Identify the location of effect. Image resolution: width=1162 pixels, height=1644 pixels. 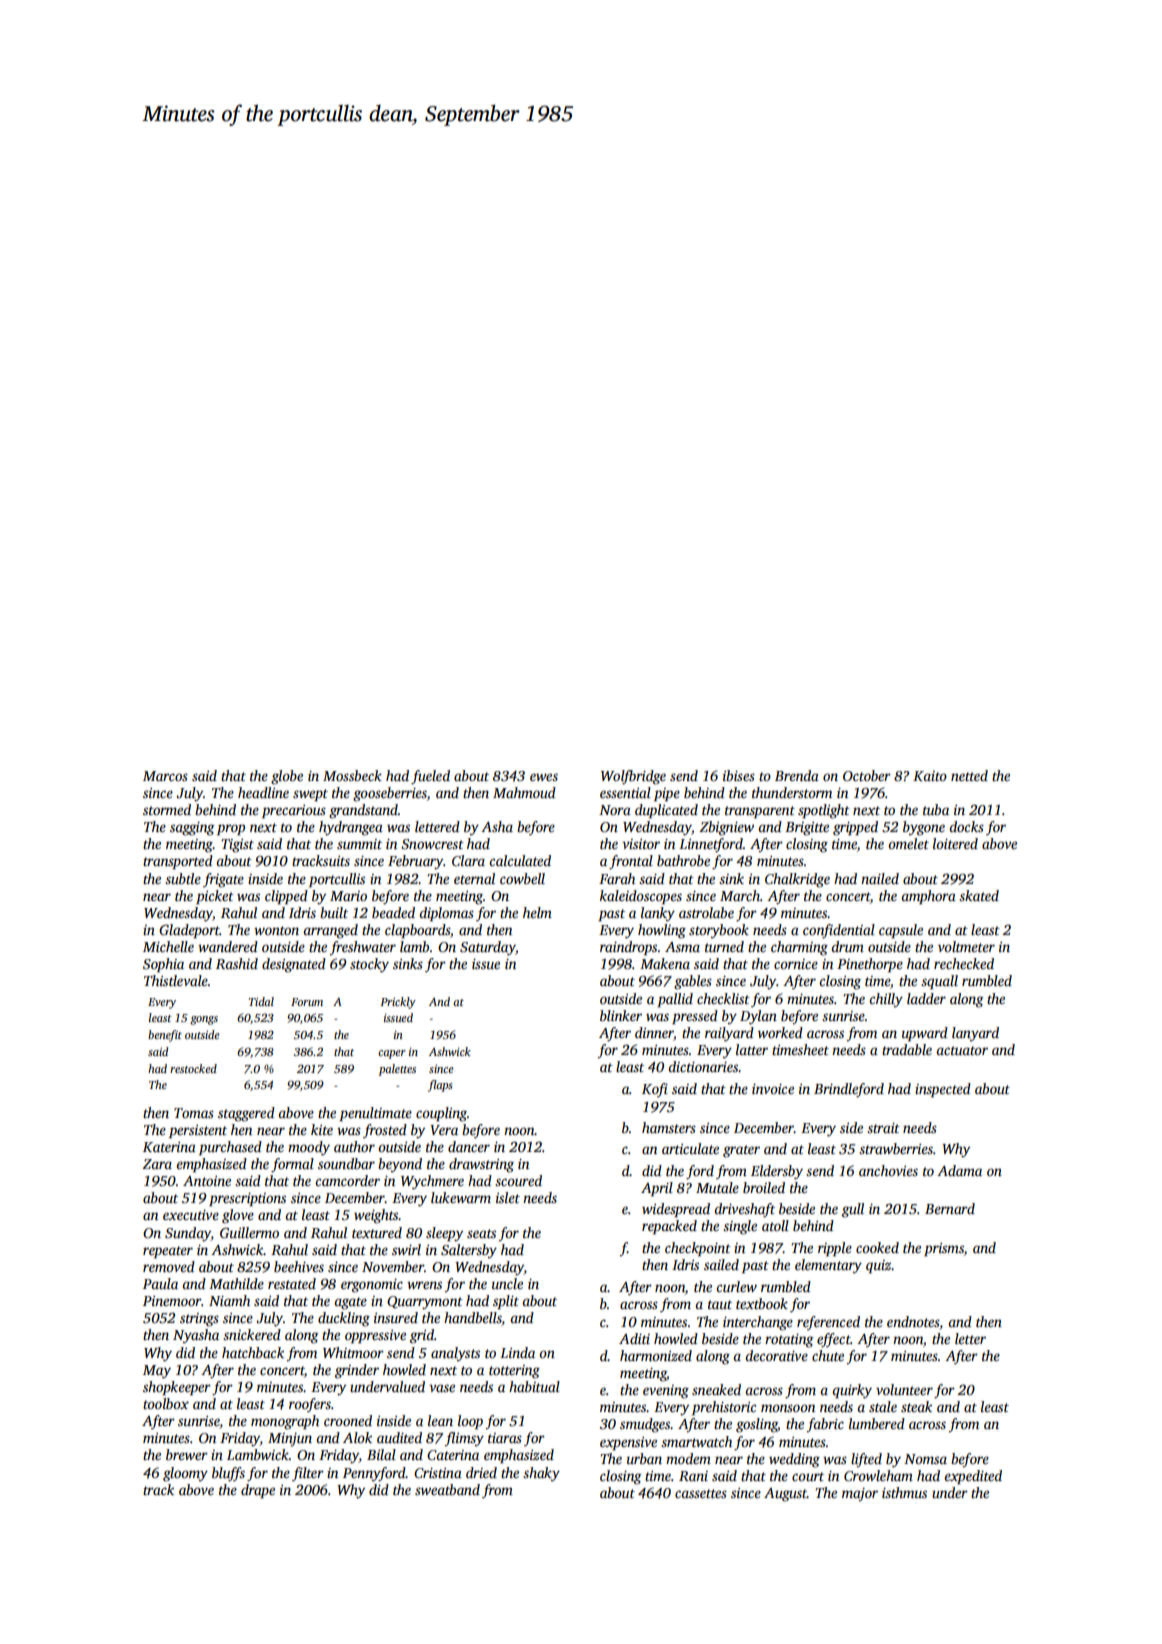
(834, 1340).
